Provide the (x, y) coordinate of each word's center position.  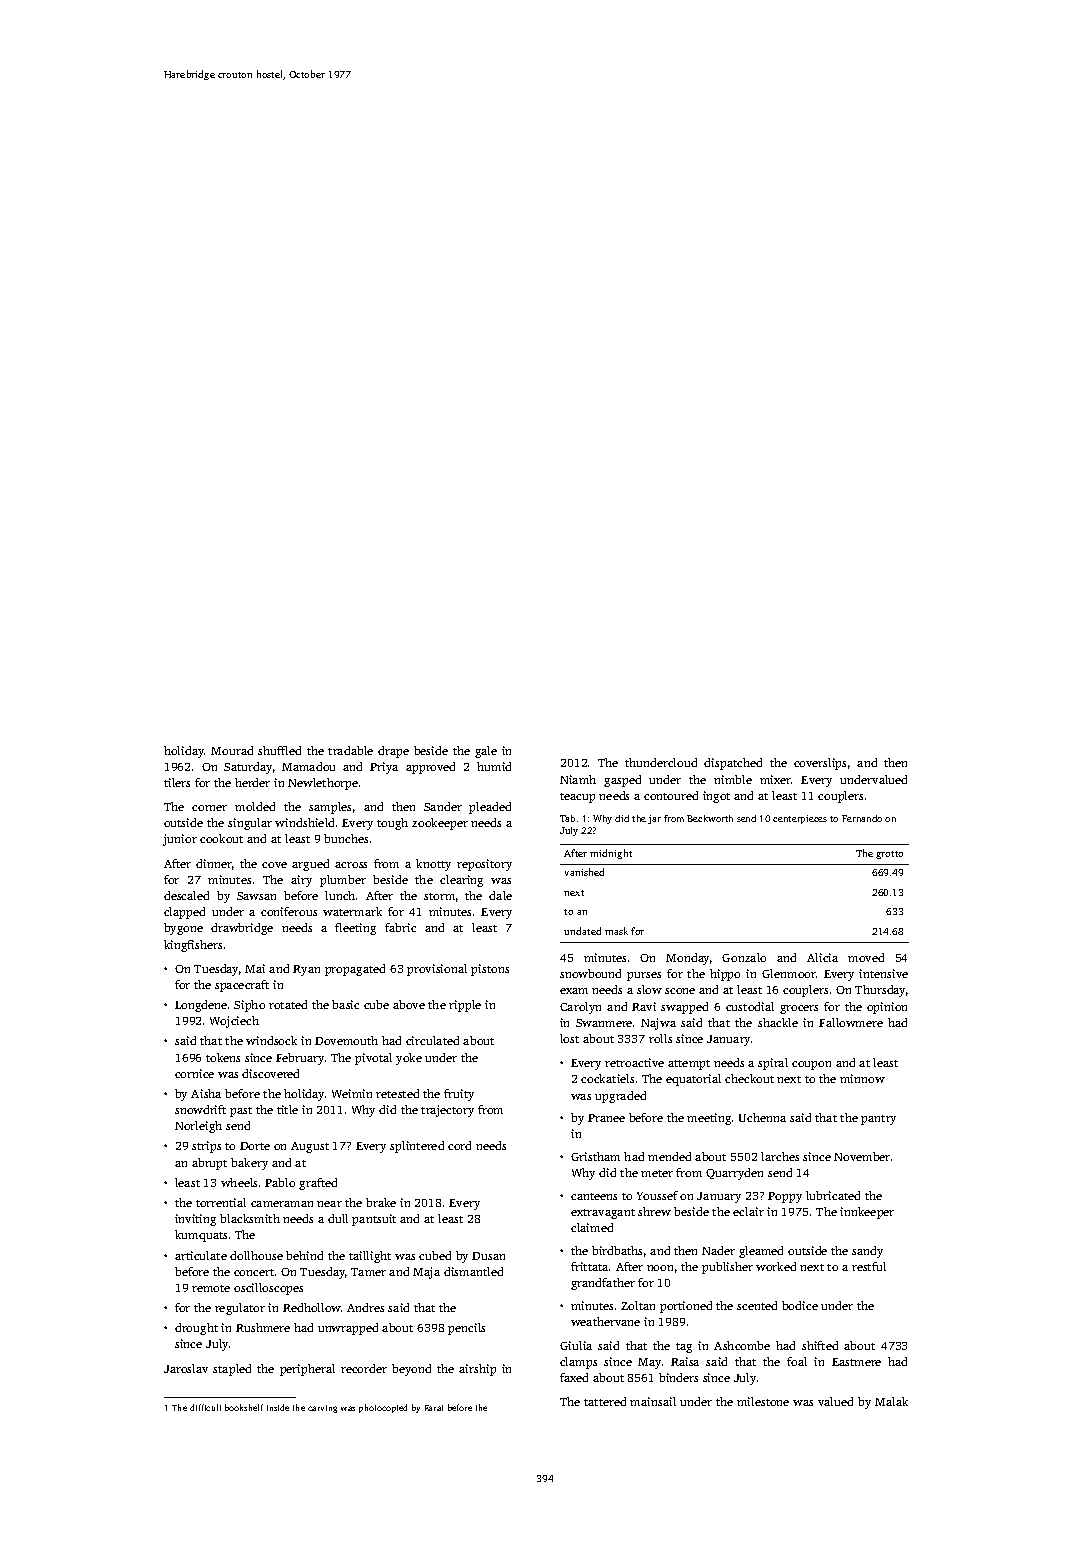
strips (206, 1147)
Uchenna (762, 1117)
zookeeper (440, 824)
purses (644, 976)
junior (180, 840)
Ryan (306, 970)
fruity (459, 1095)
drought (196, 1329)
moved (866, 957)
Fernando (862, 818)
